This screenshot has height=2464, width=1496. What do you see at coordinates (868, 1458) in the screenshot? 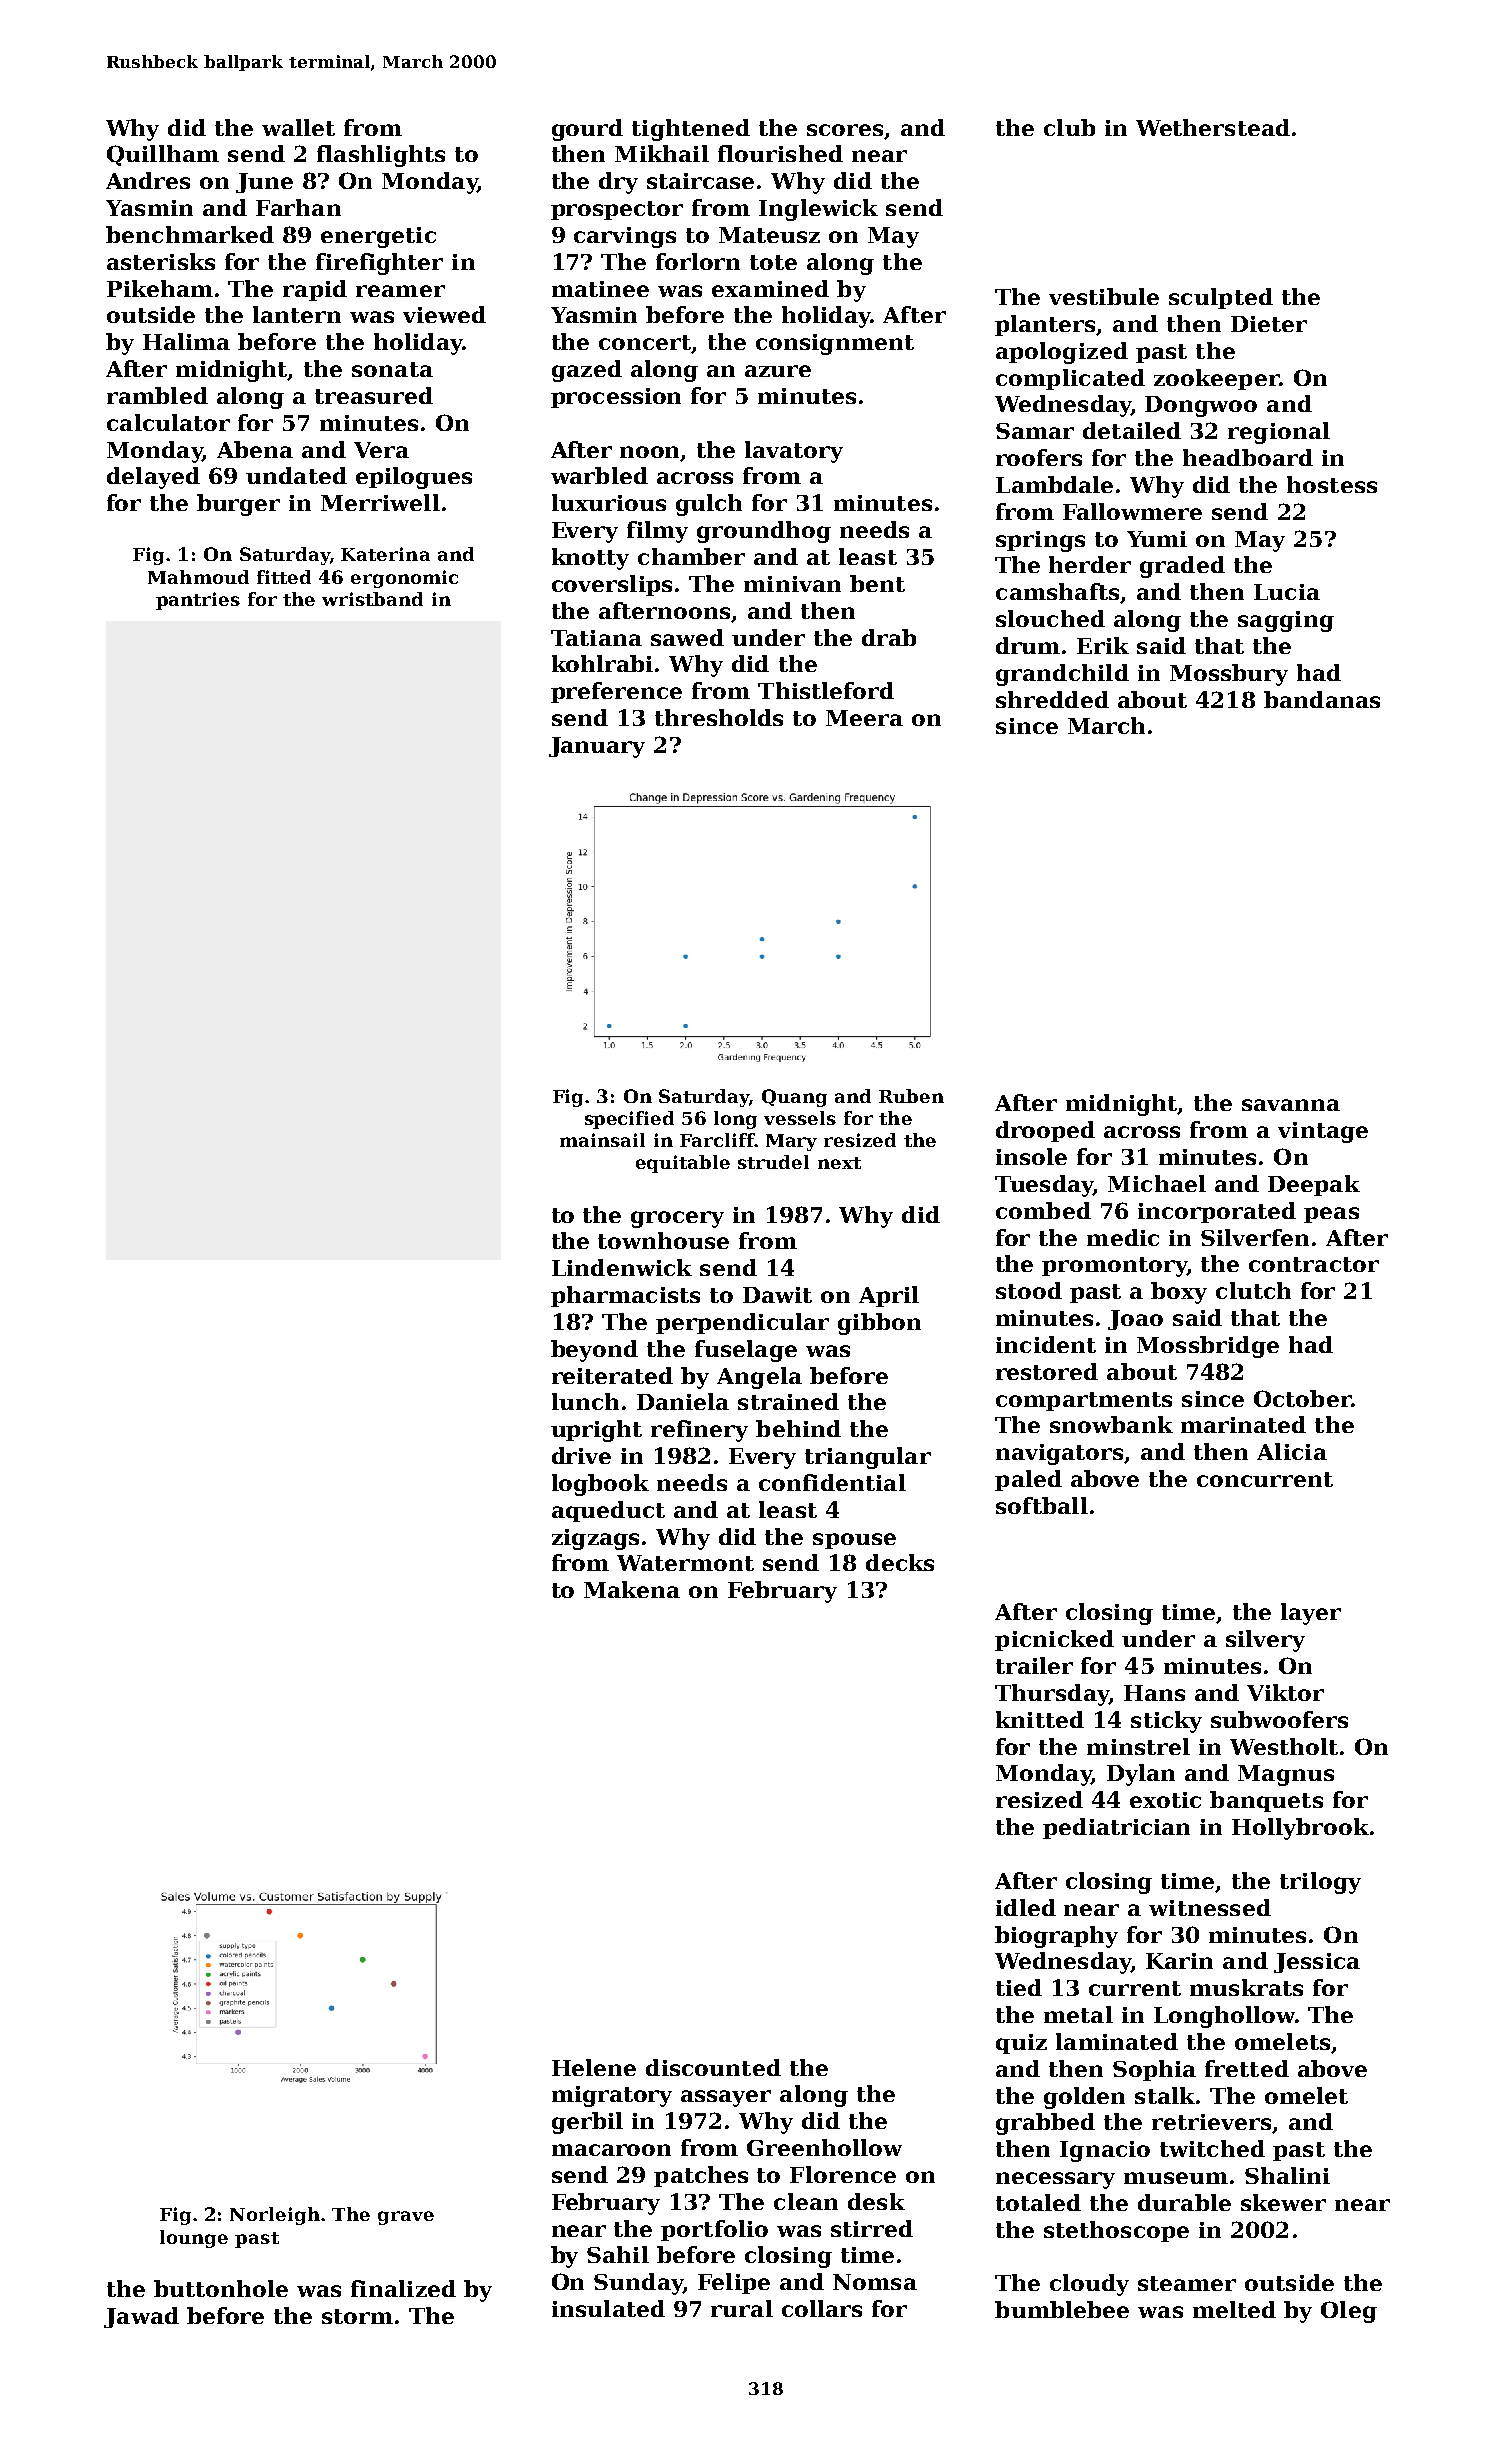
I see `triangular` at bounding box center [868, 1458].
